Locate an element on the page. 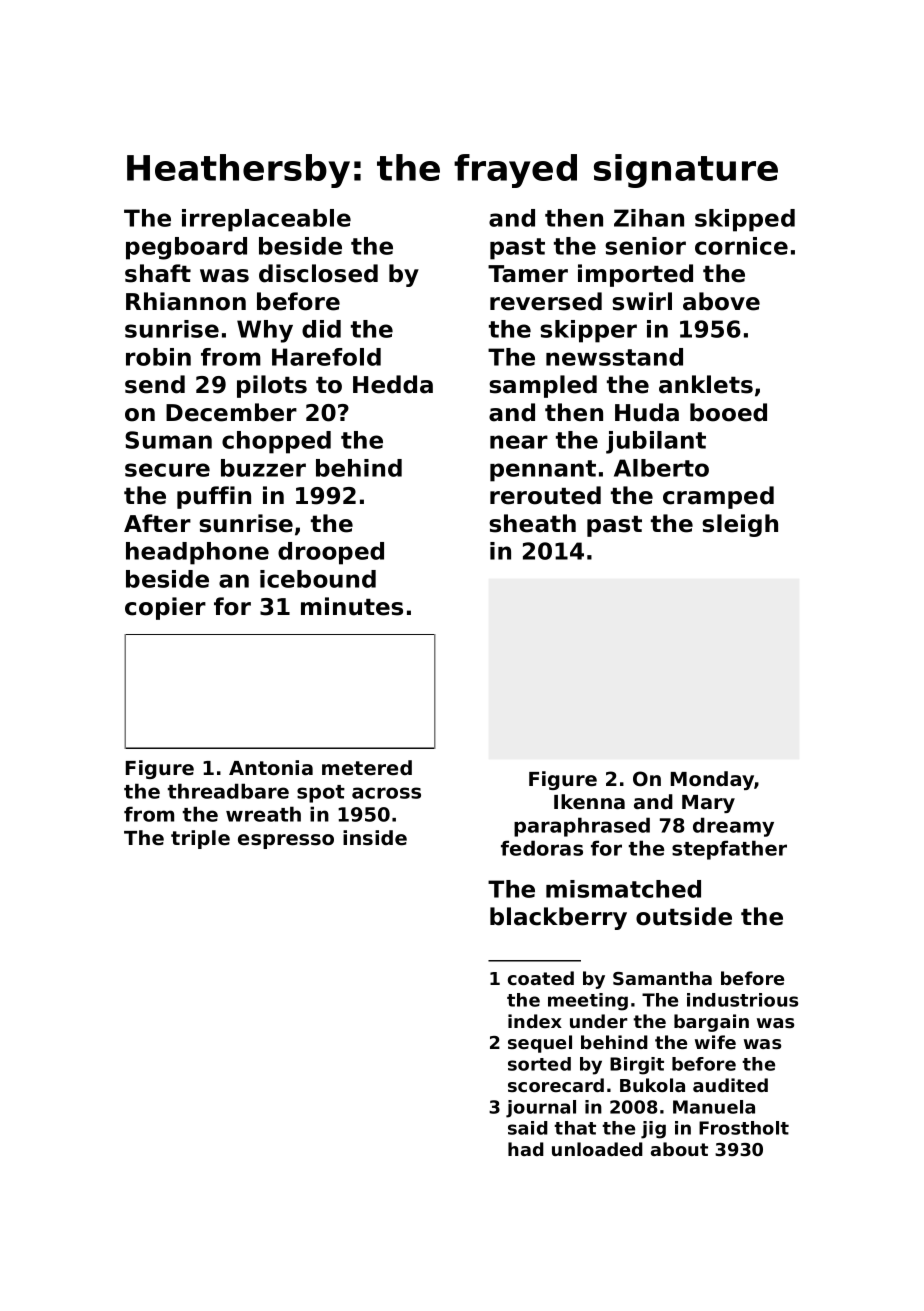  irreplaceable is located at coordinates (266, 220).
